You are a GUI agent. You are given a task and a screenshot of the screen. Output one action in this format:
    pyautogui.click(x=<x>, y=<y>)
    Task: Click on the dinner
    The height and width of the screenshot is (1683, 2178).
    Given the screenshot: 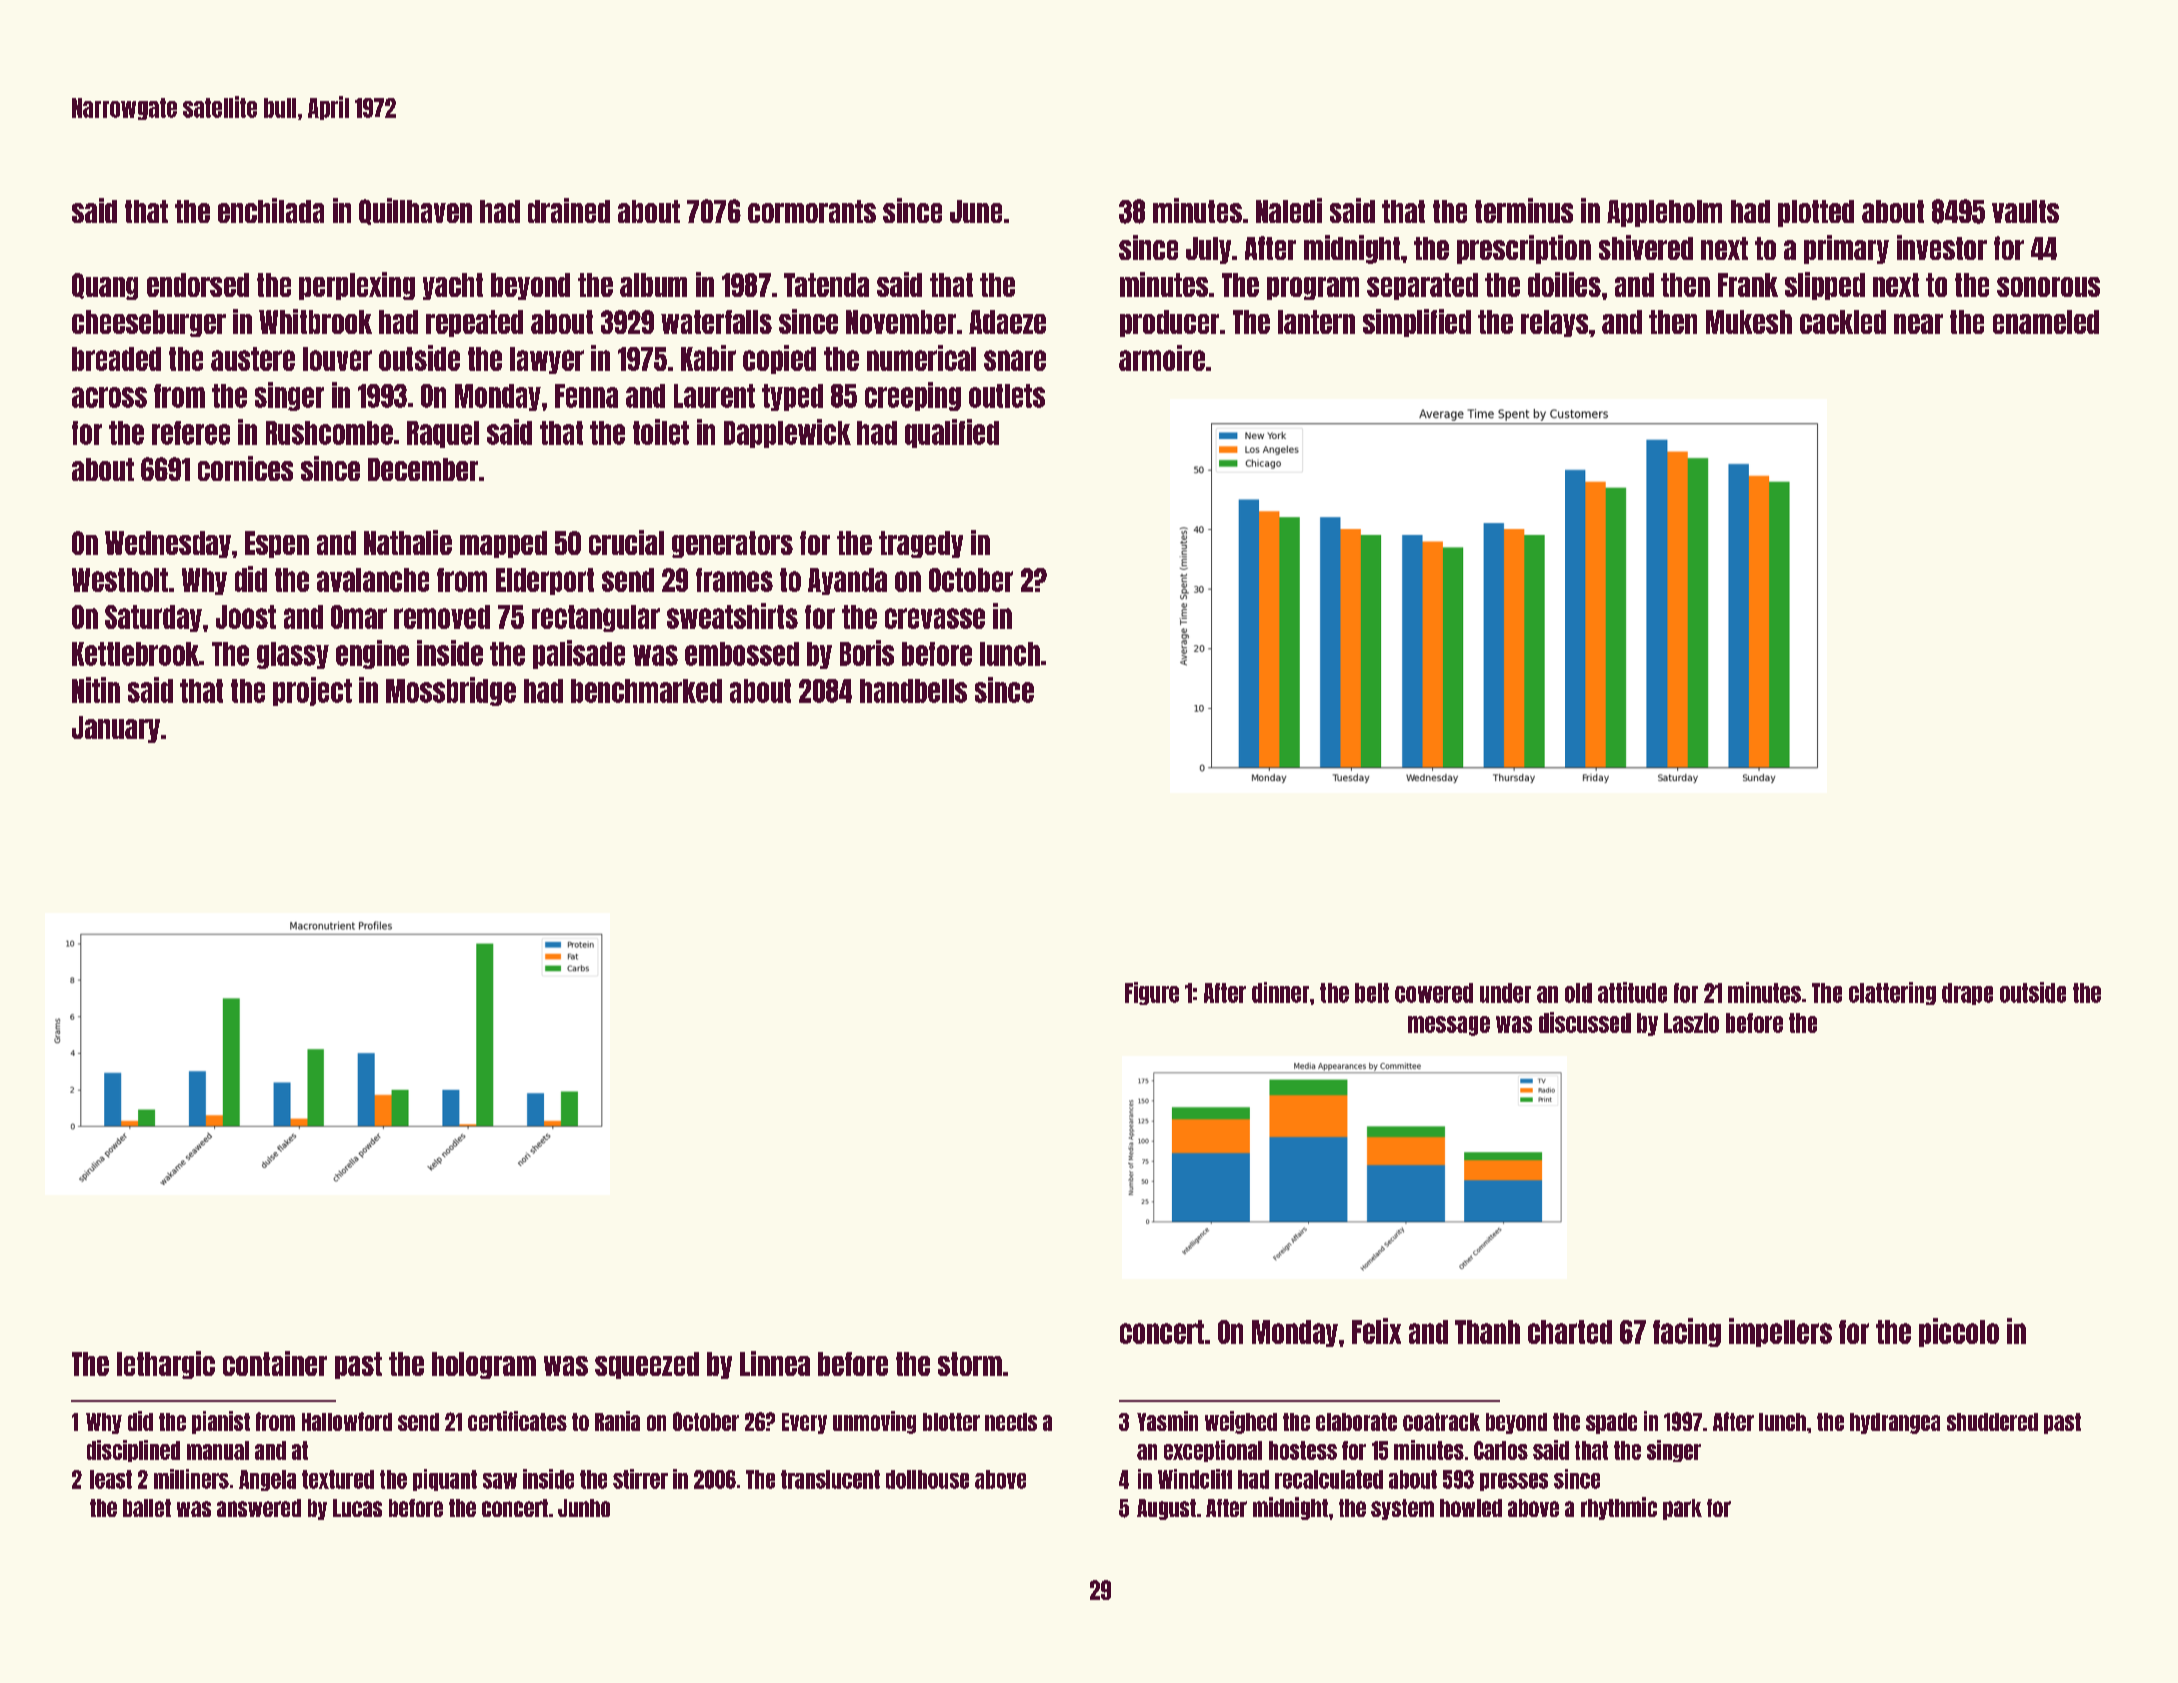 What is the action you would take?
    pyautogui.click(x=1280, y=992)
